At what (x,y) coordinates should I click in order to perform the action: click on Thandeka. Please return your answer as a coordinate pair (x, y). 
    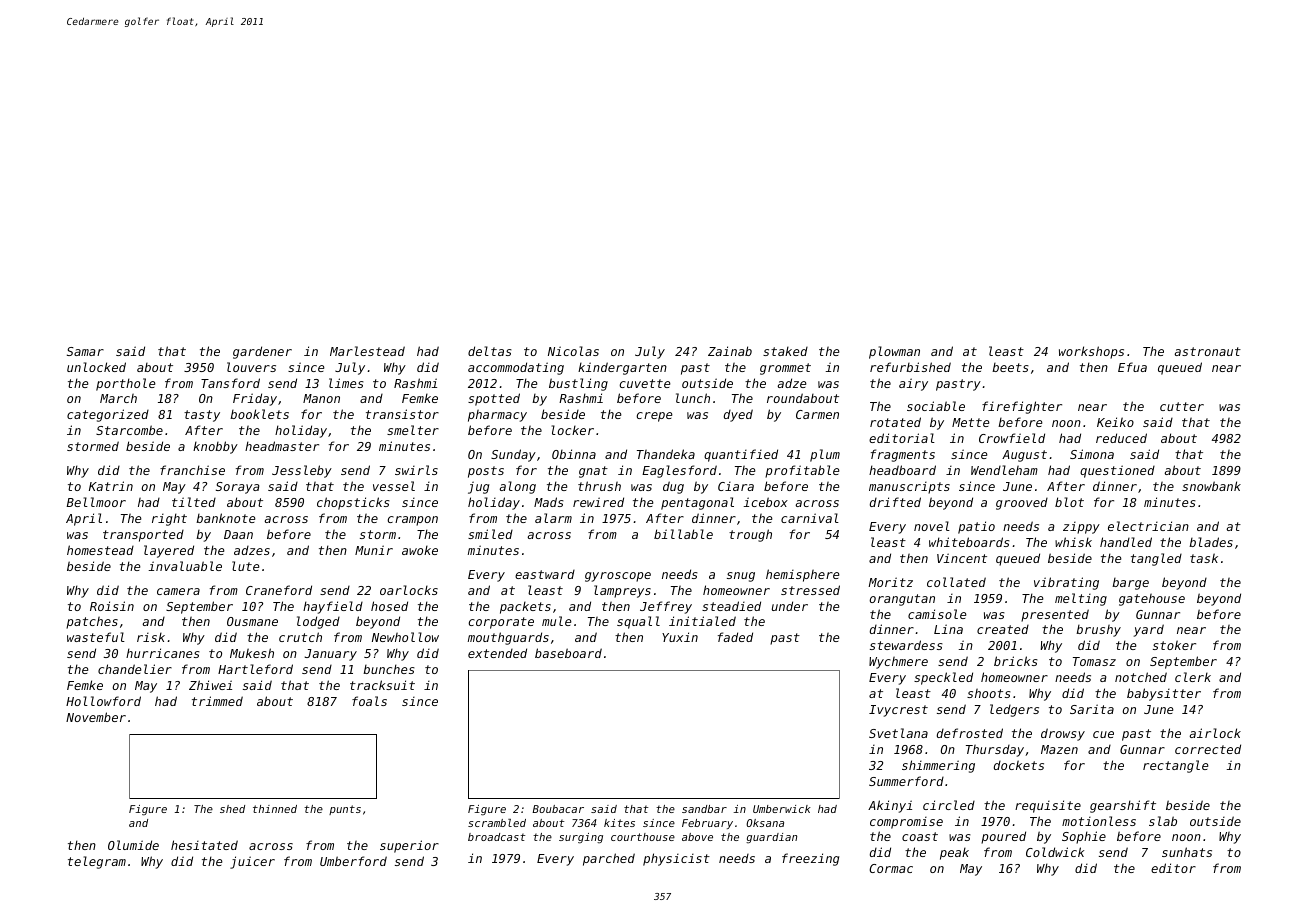
    Looking at the image, I should click on (666, 454).
